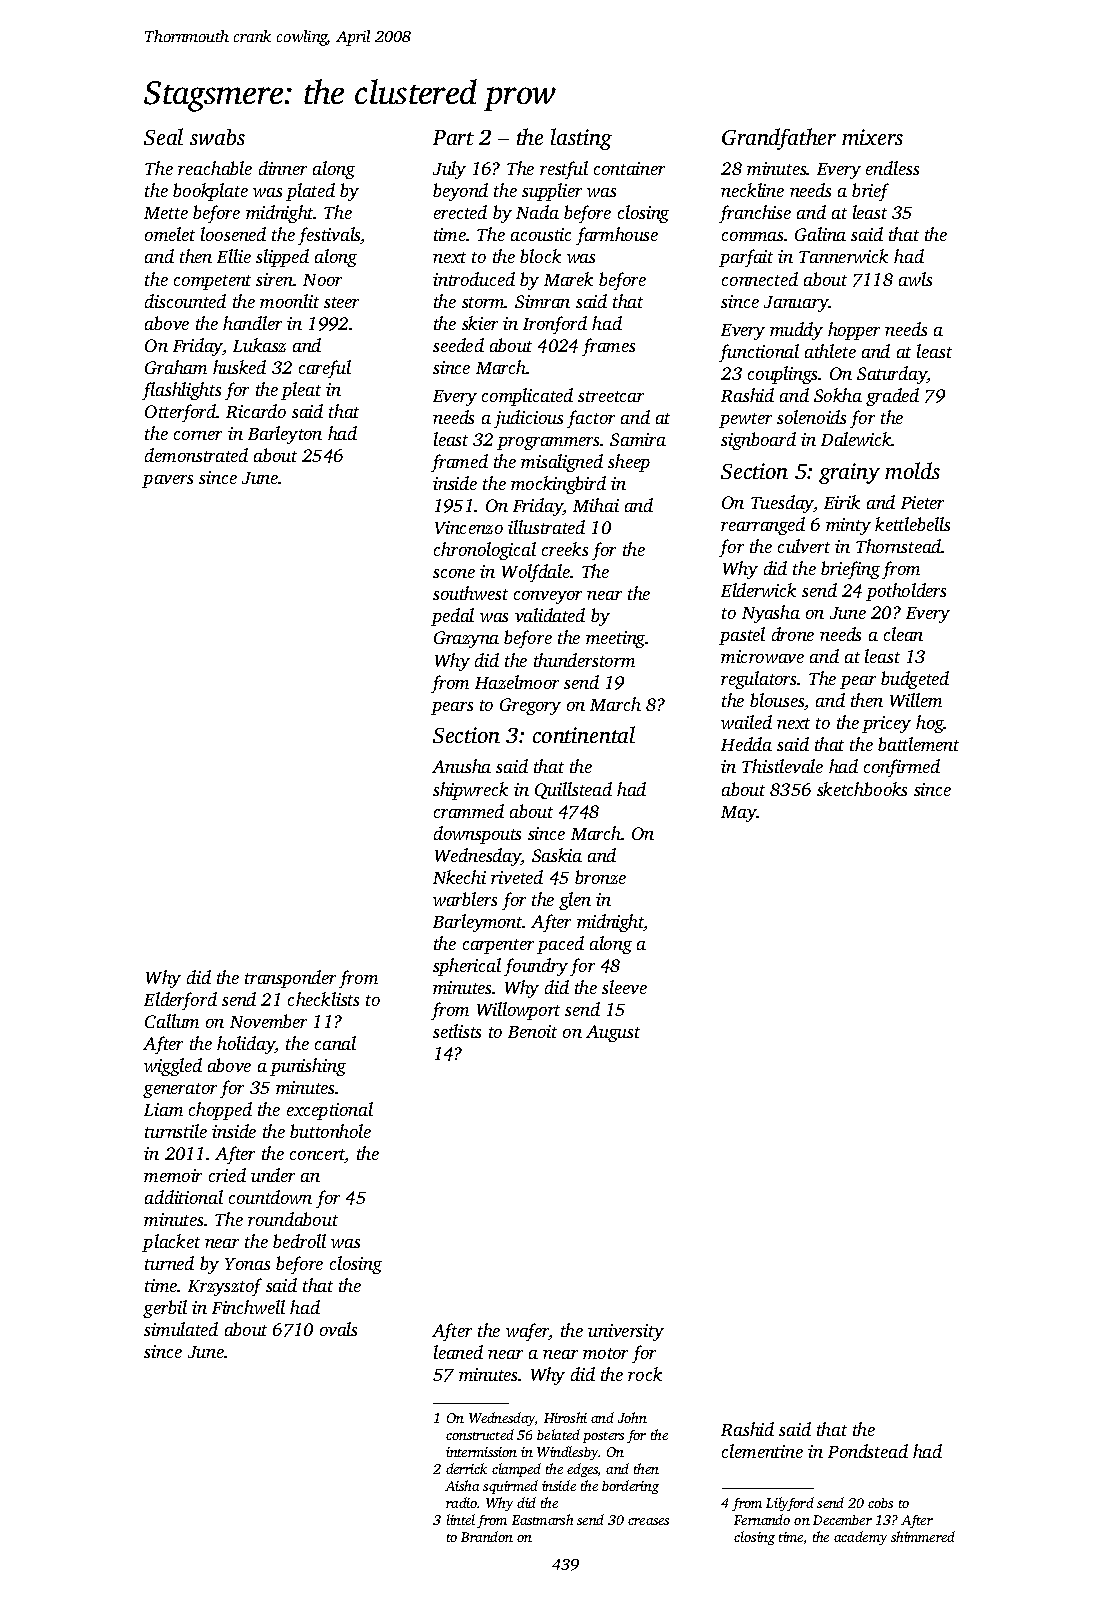 Image resolution: width=1104 pixels, height=1599 pixels. Describe the element at coordinates (166, 213) in the screenshot. I see `Mette` at that location.
